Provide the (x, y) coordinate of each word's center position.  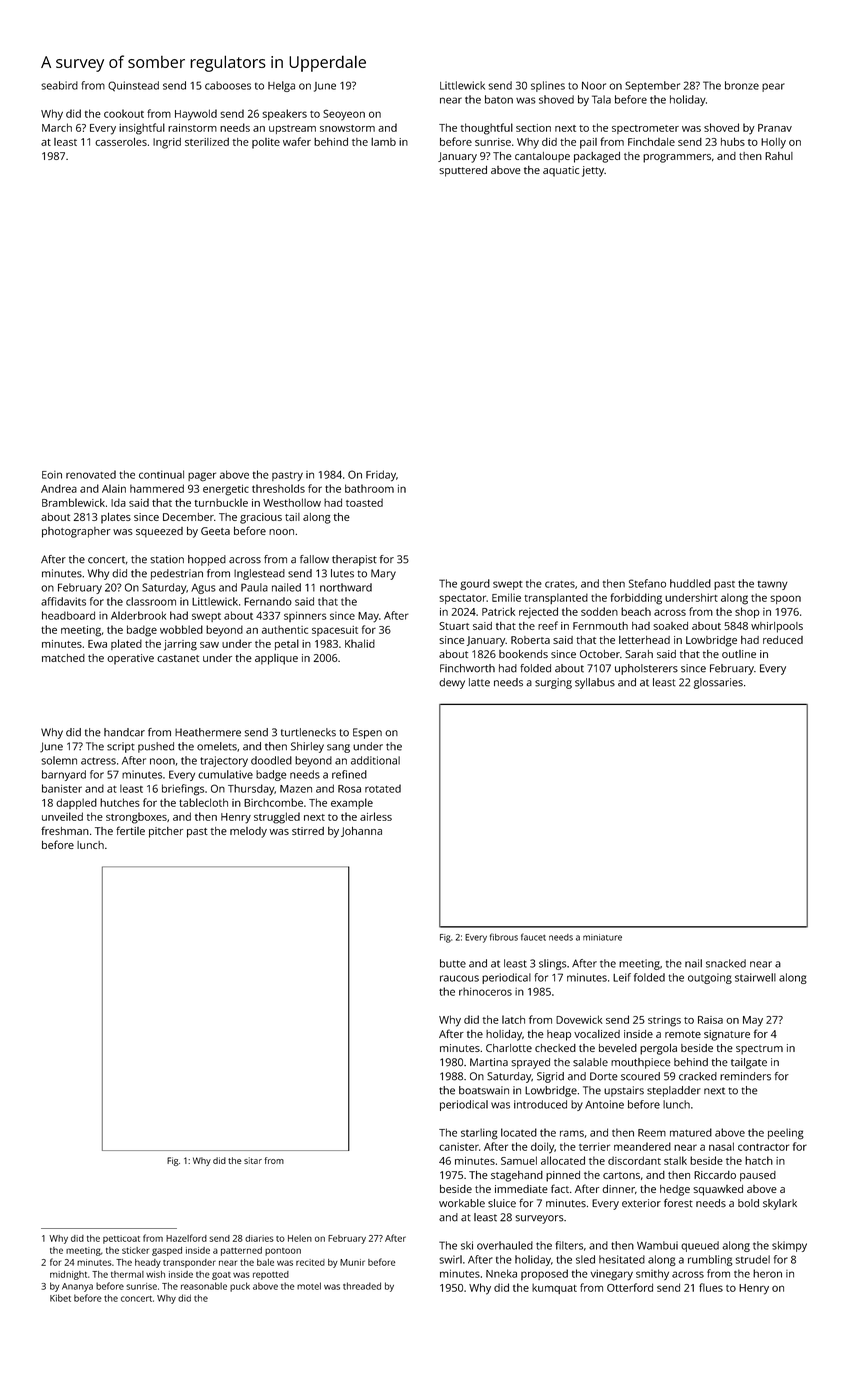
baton (499, 99)
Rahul (779, 156)
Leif (622, 977)
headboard (68, 615)
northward (346, 587)
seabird (59, 85)
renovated (91, 474)
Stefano (647, 583)
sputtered (463, 171)
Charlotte (509, 1048)
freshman (65, 830)
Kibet (60, 1298)
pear (773, 87)
